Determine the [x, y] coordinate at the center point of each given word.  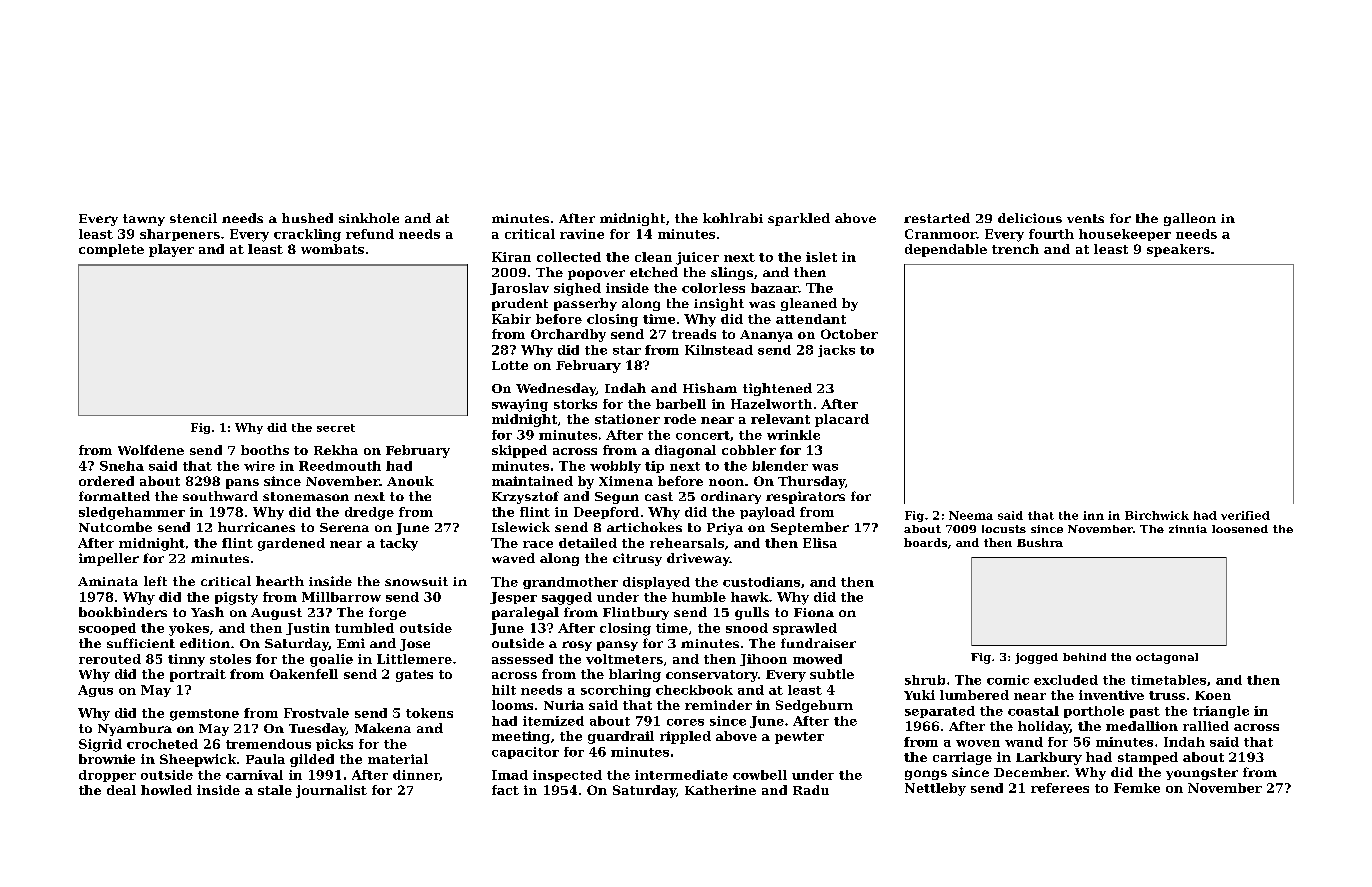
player [171, 250]
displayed [656, 583]
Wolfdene [151, 450]
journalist [331, 791]
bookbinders [123, 612]
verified [1245, 515]
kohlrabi [733, 218]
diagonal [685, 451]
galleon [1190, 219]
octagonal [1167, 658]
